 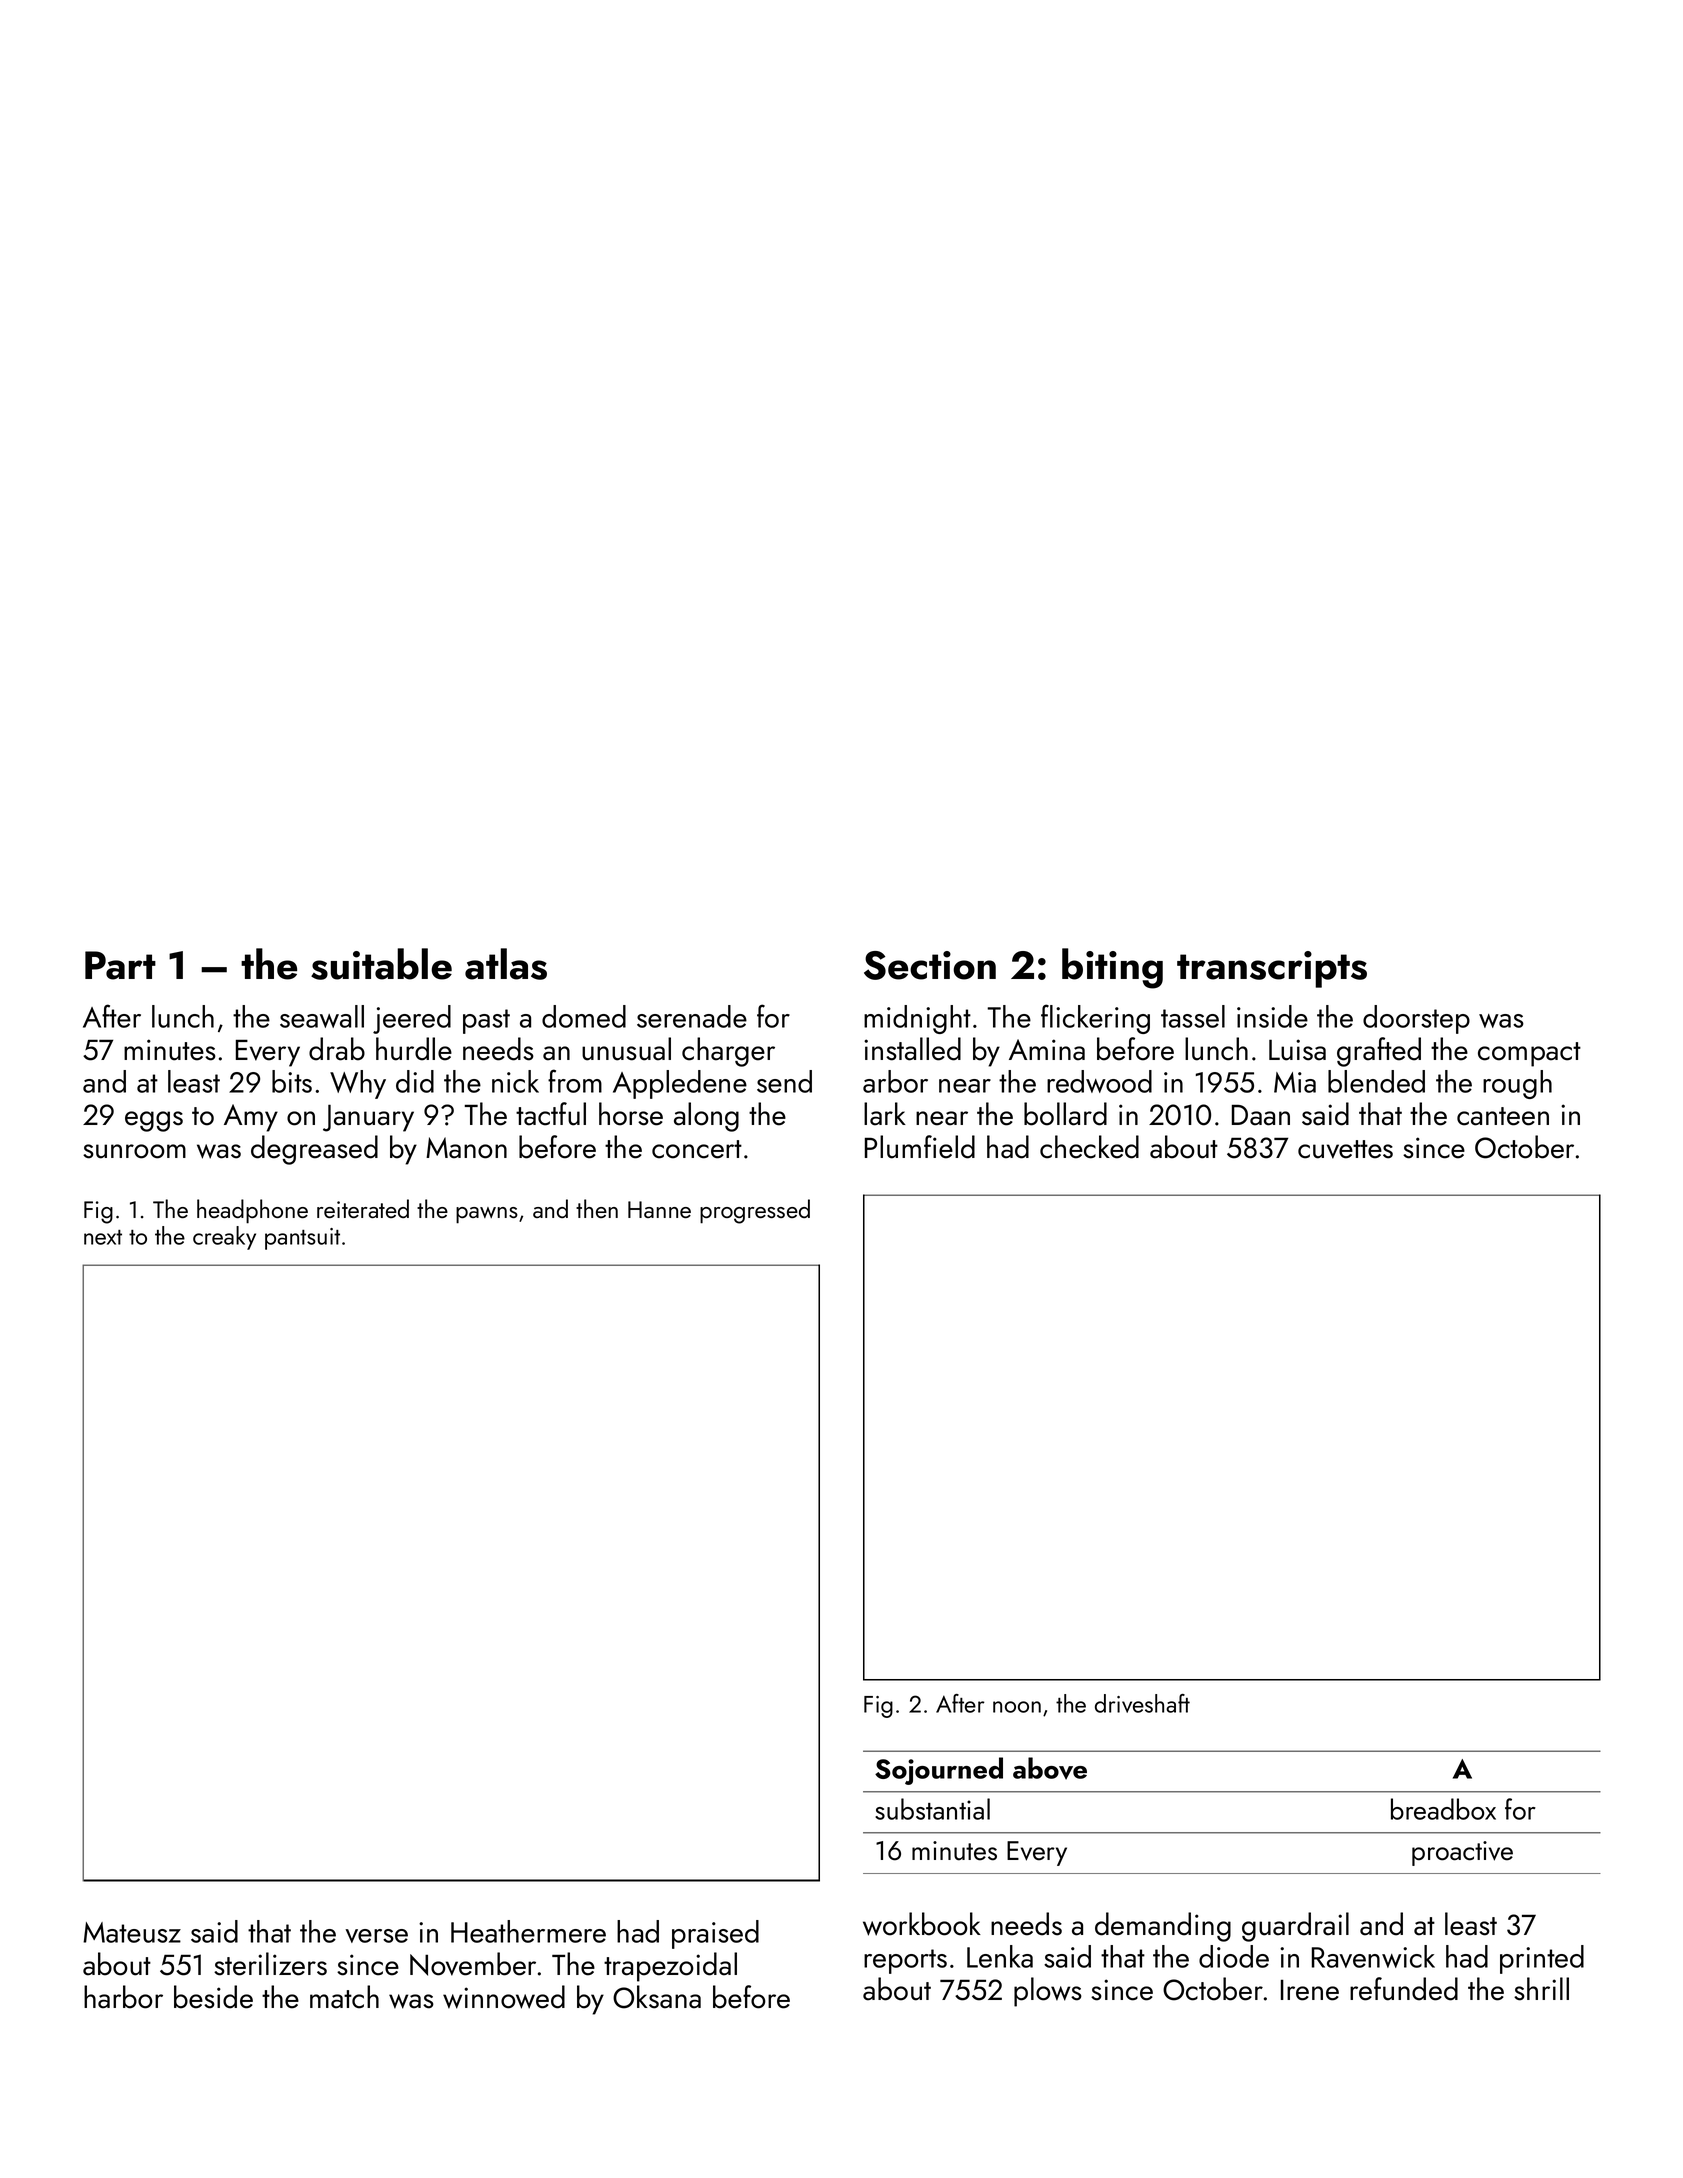 What do you see at coordinates (120, 965) in the image?
I see `Part` at bounding box center [120, 965].
